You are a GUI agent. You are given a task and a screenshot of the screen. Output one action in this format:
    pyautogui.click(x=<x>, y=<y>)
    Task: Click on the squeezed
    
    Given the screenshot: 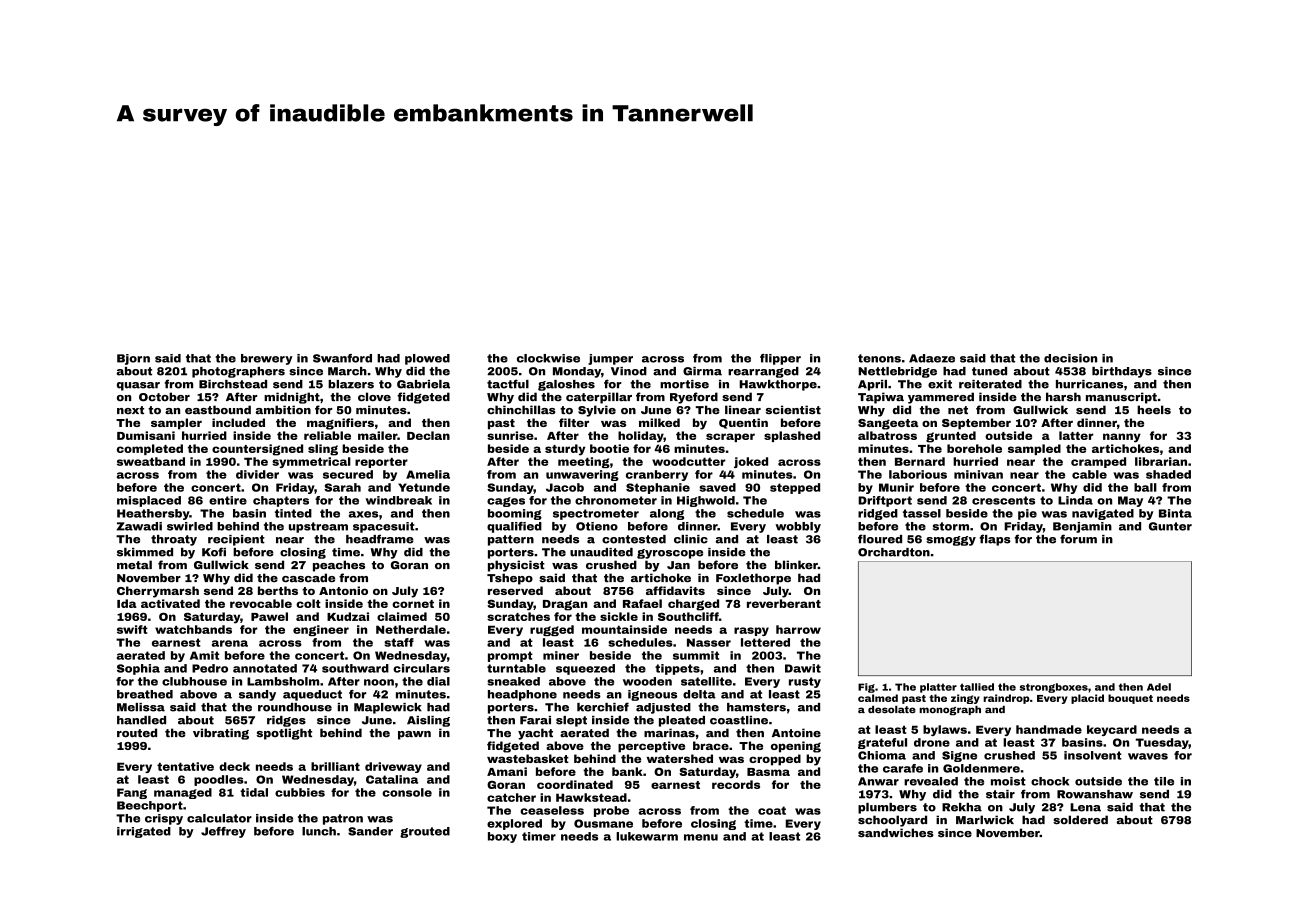 What is the action you would take?
    pyautogui.click(x=585, y=669)
